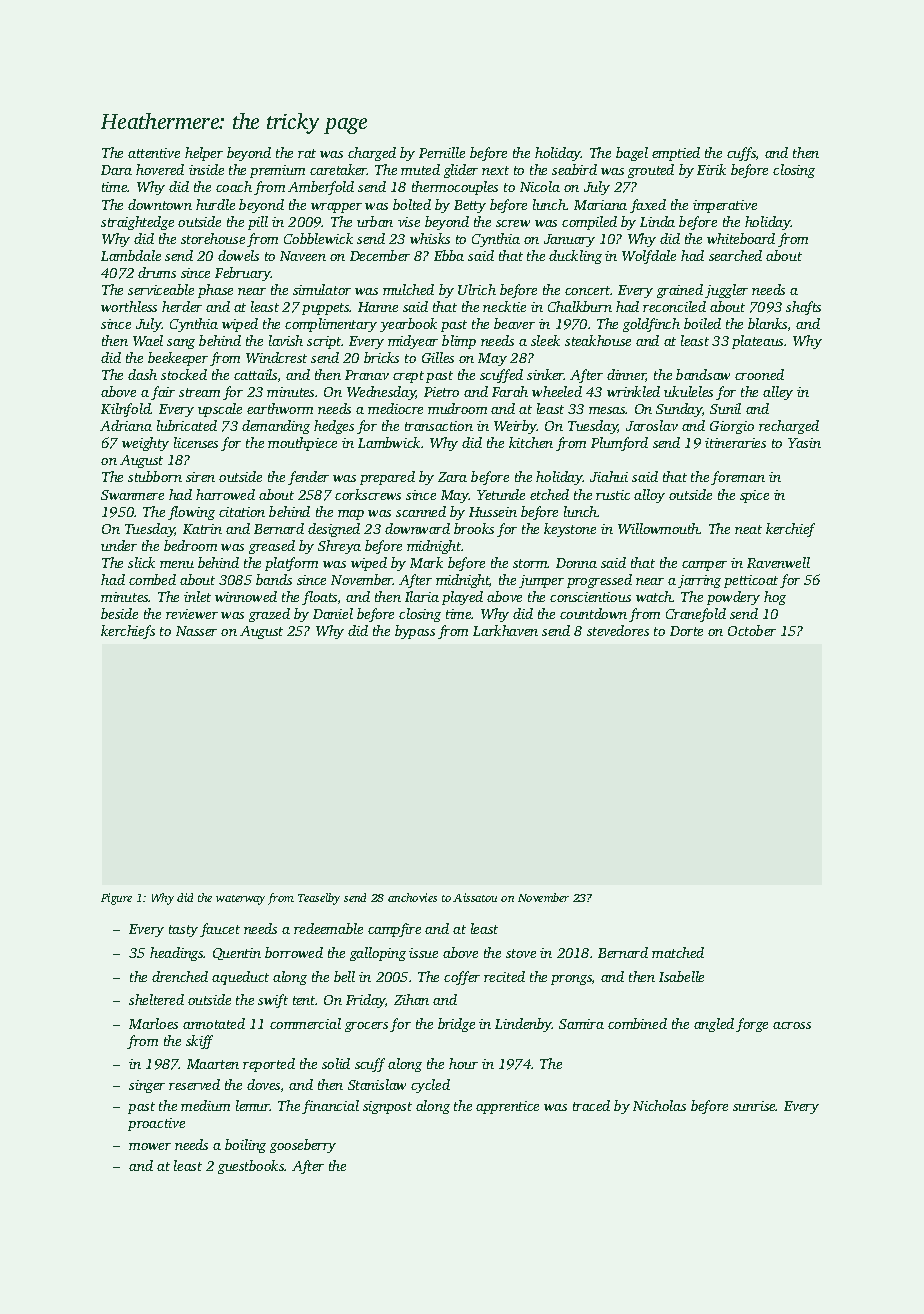  I want to click on Yasin, so click(804, 443).
